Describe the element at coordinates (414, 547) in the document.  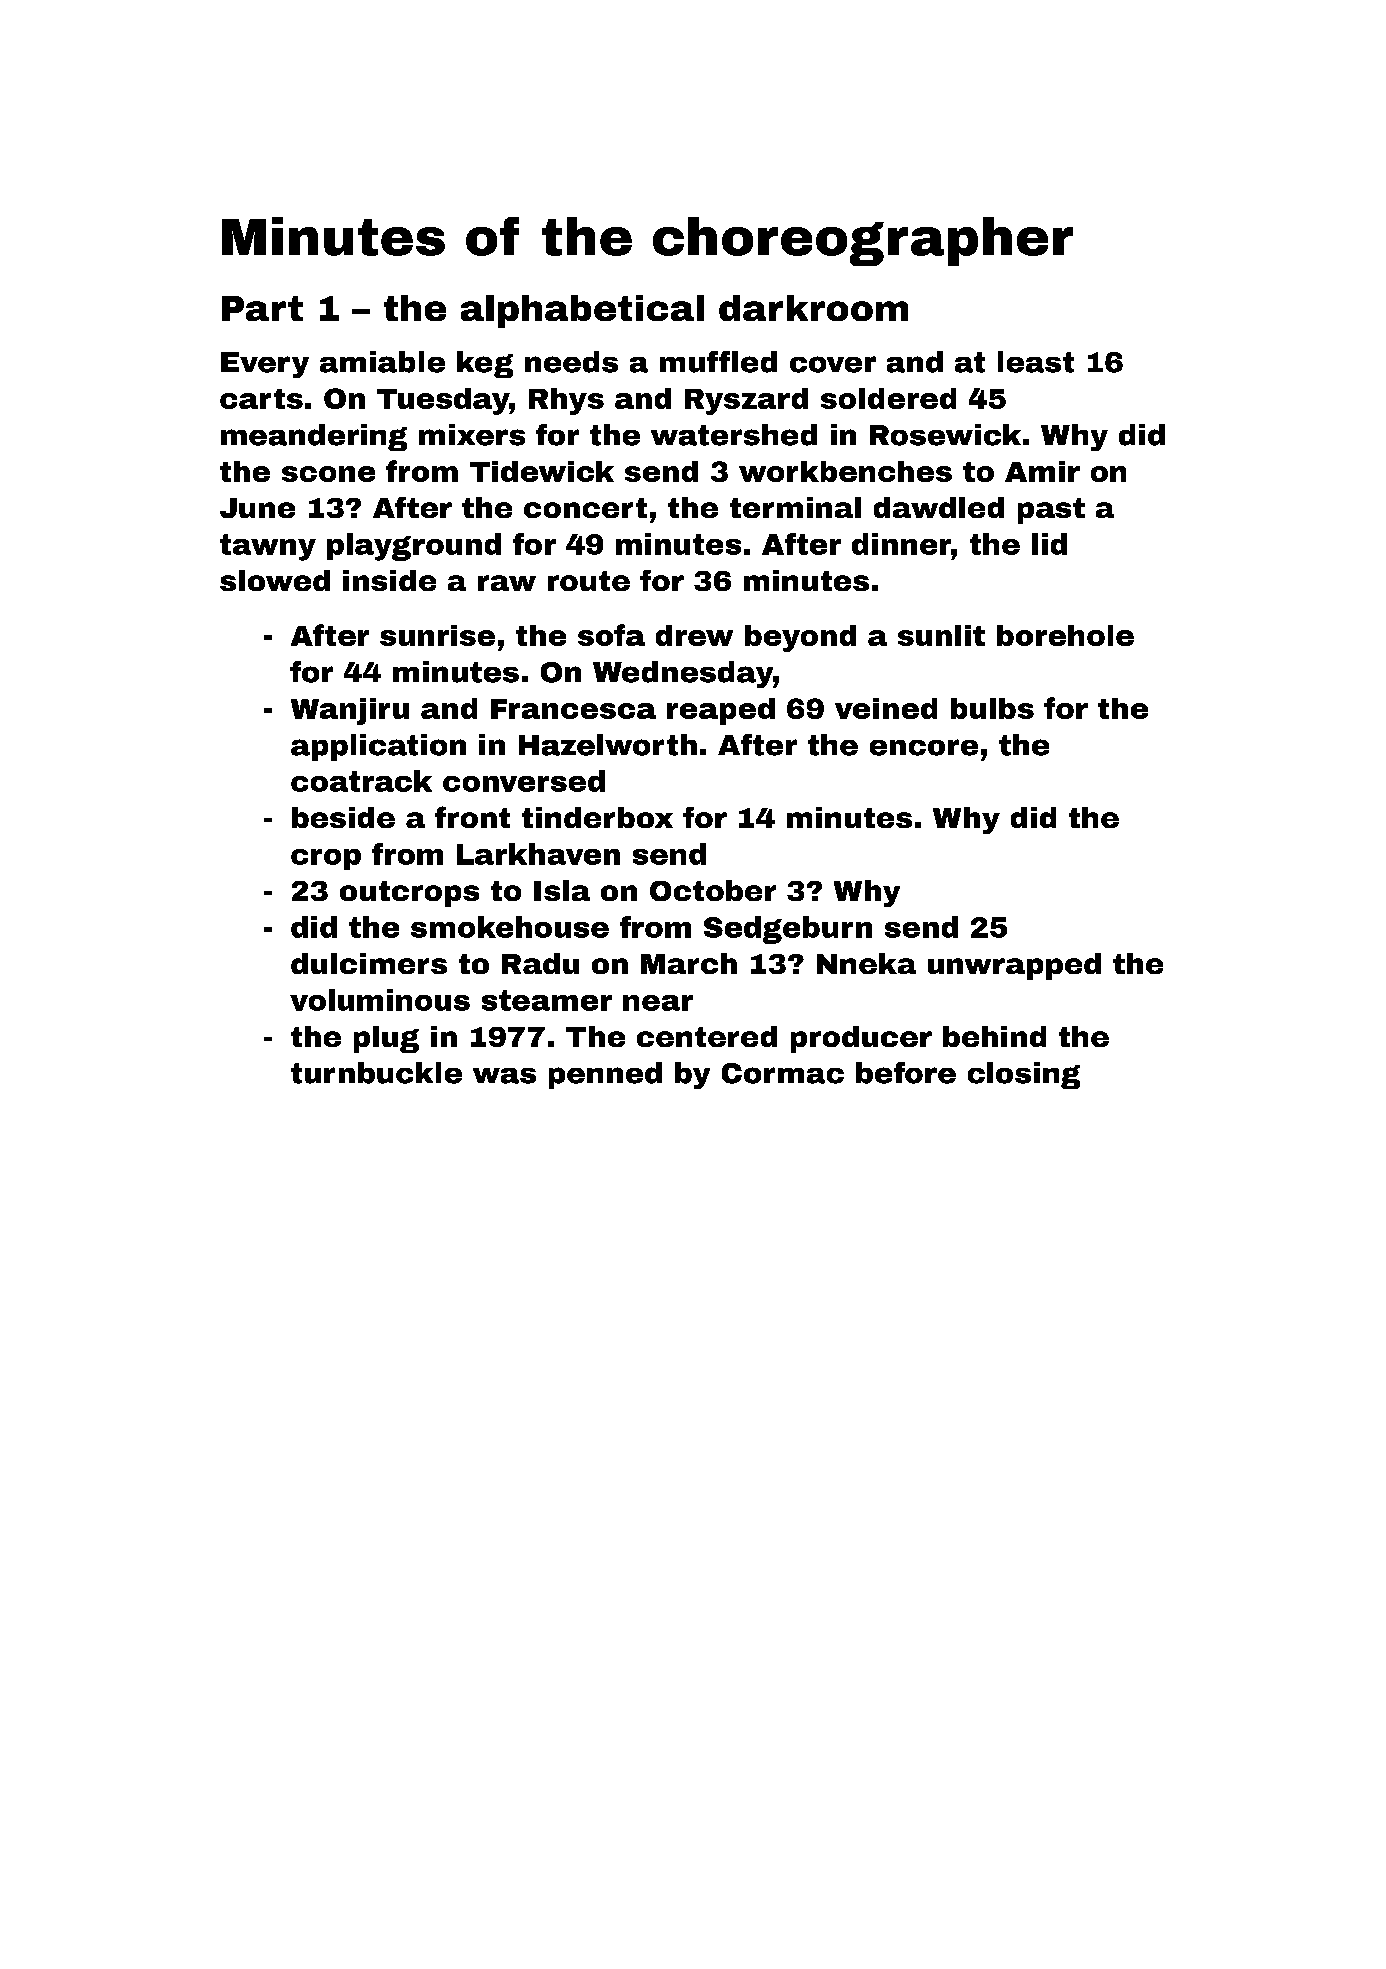
I see `playground` at that location.
